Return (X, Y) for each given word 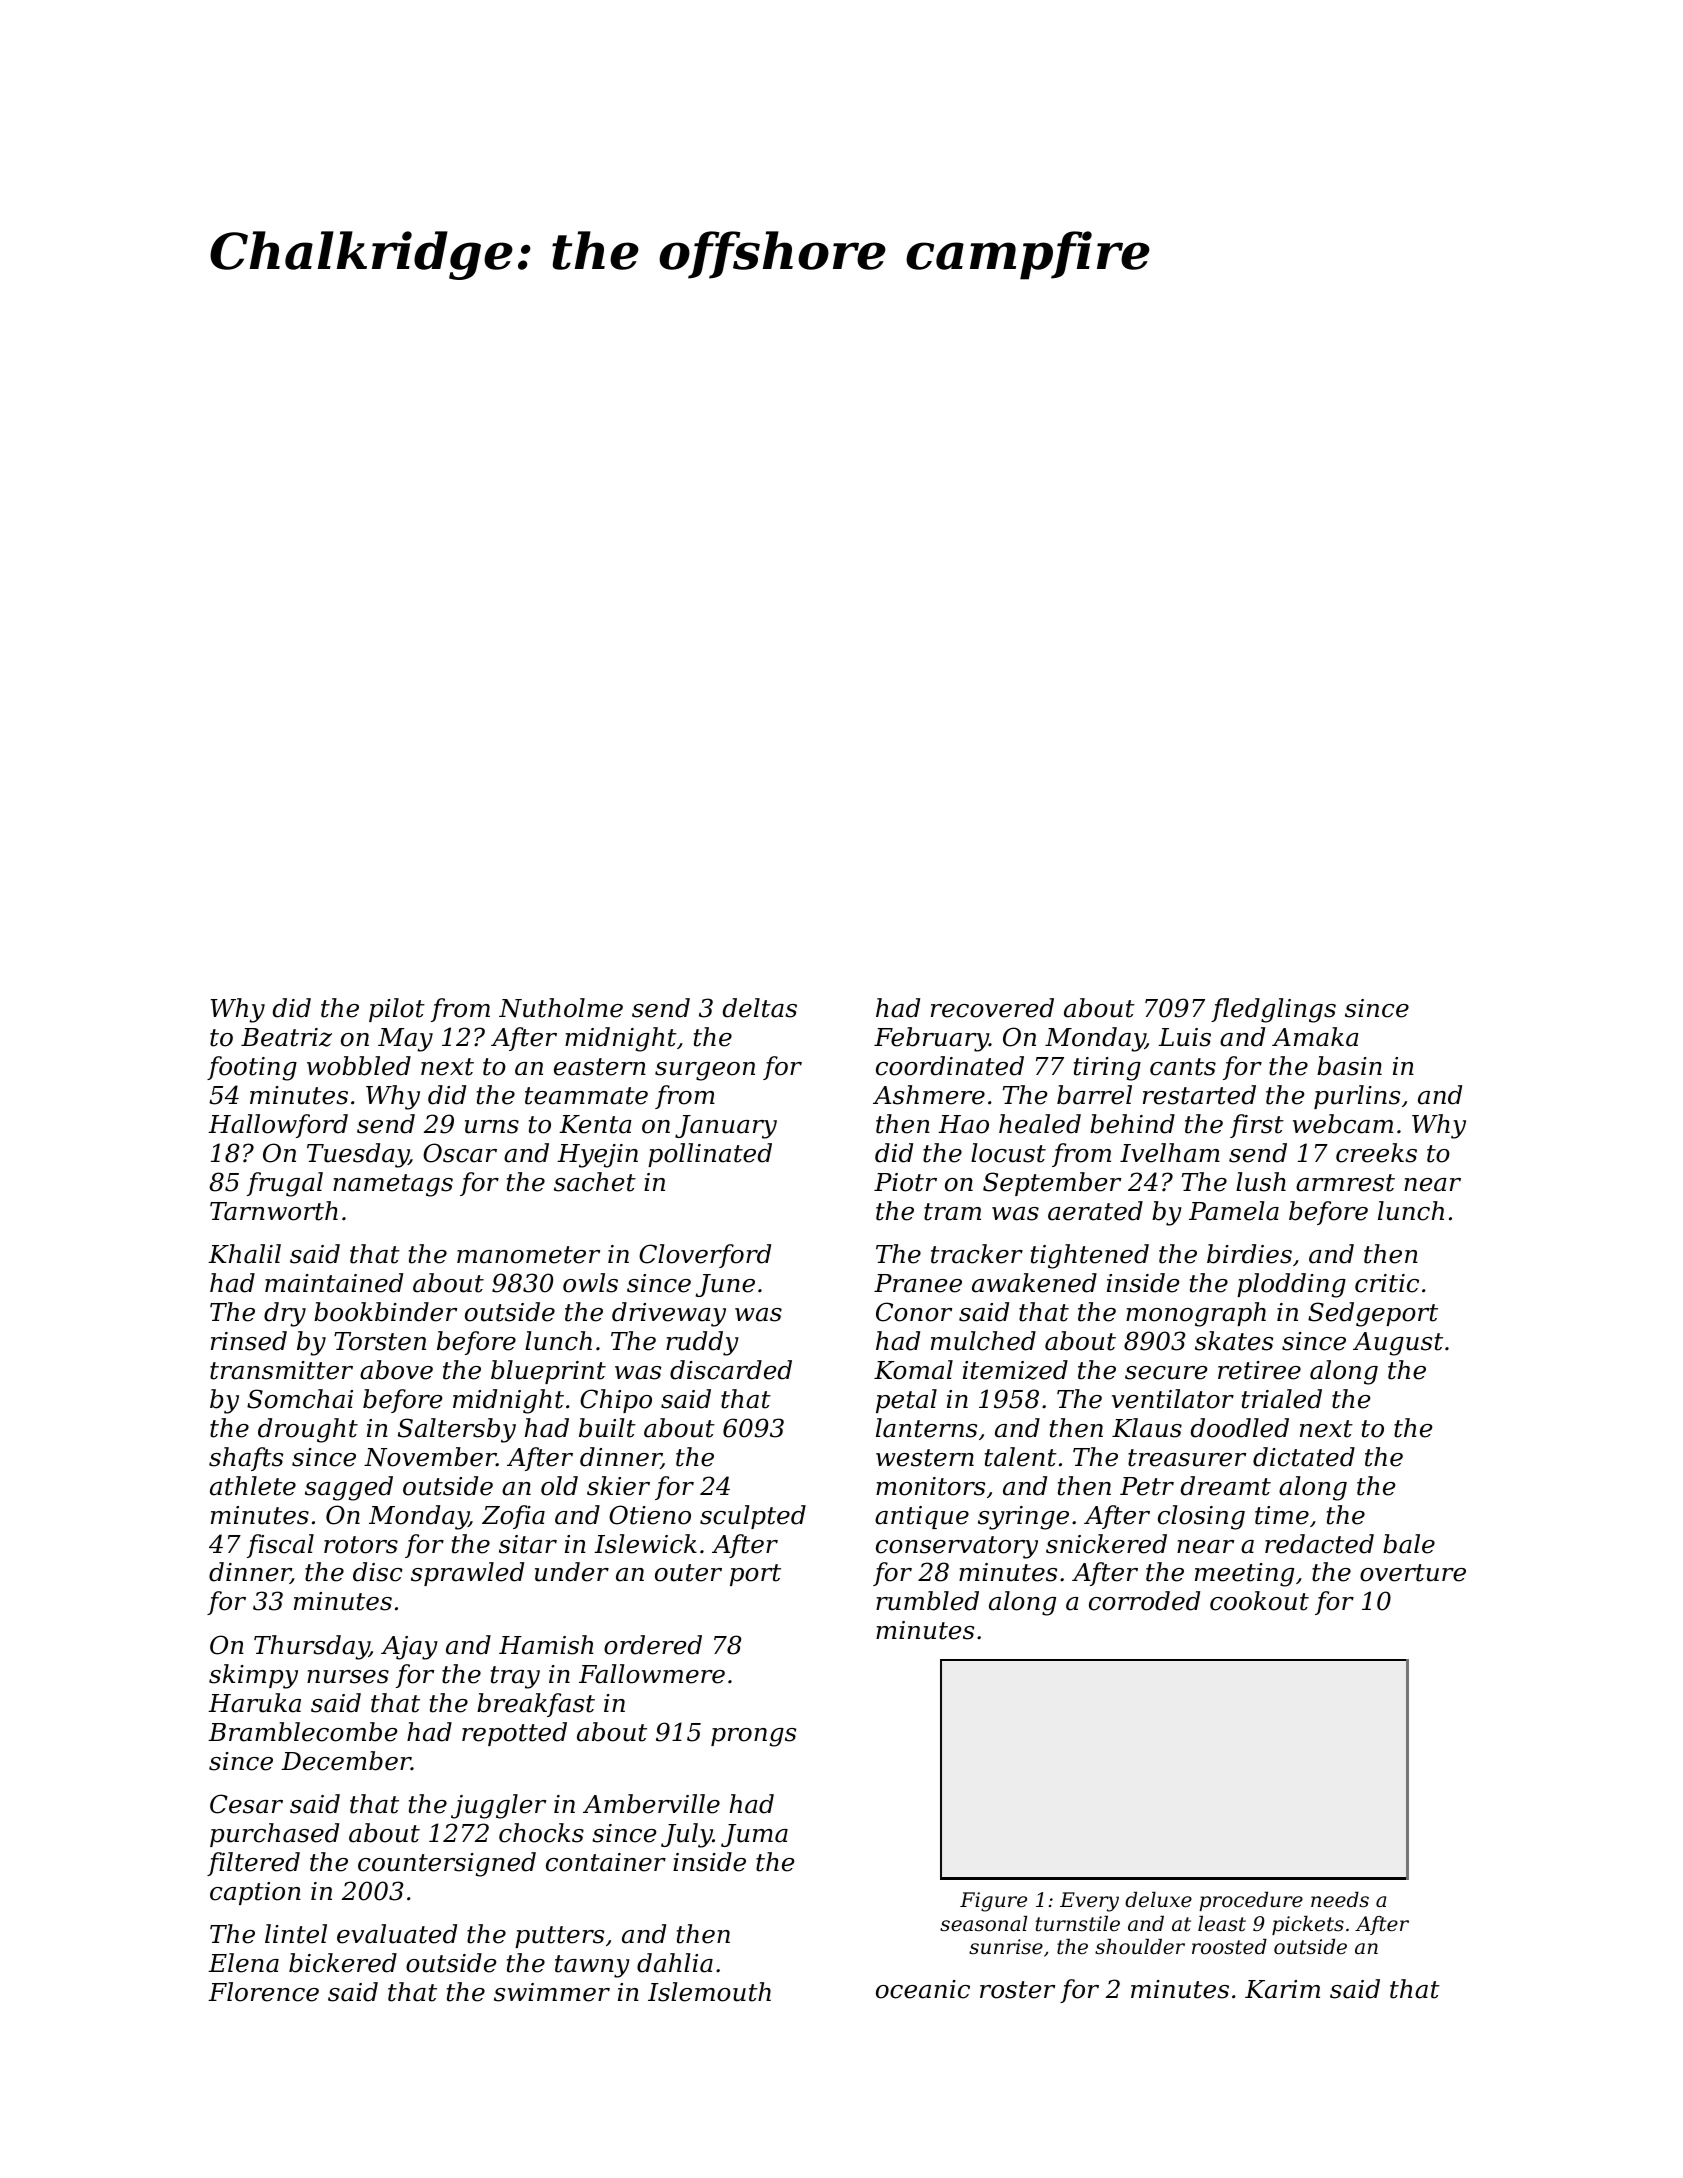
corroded (1144, 1601)
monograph (1196, 1314)
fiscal (280, 1546)
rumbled (927, 1601)
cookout (1259, 1601)
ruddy (702, 1343)
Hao (963, 1124)
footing (252, 1068)
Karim (1282, 1989)
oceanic (923, 1989)
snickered (1106, 1544)
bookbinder (385, 1312)
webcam (1343, 1124)
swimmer (552, 1992)
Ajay (409, 1648)
